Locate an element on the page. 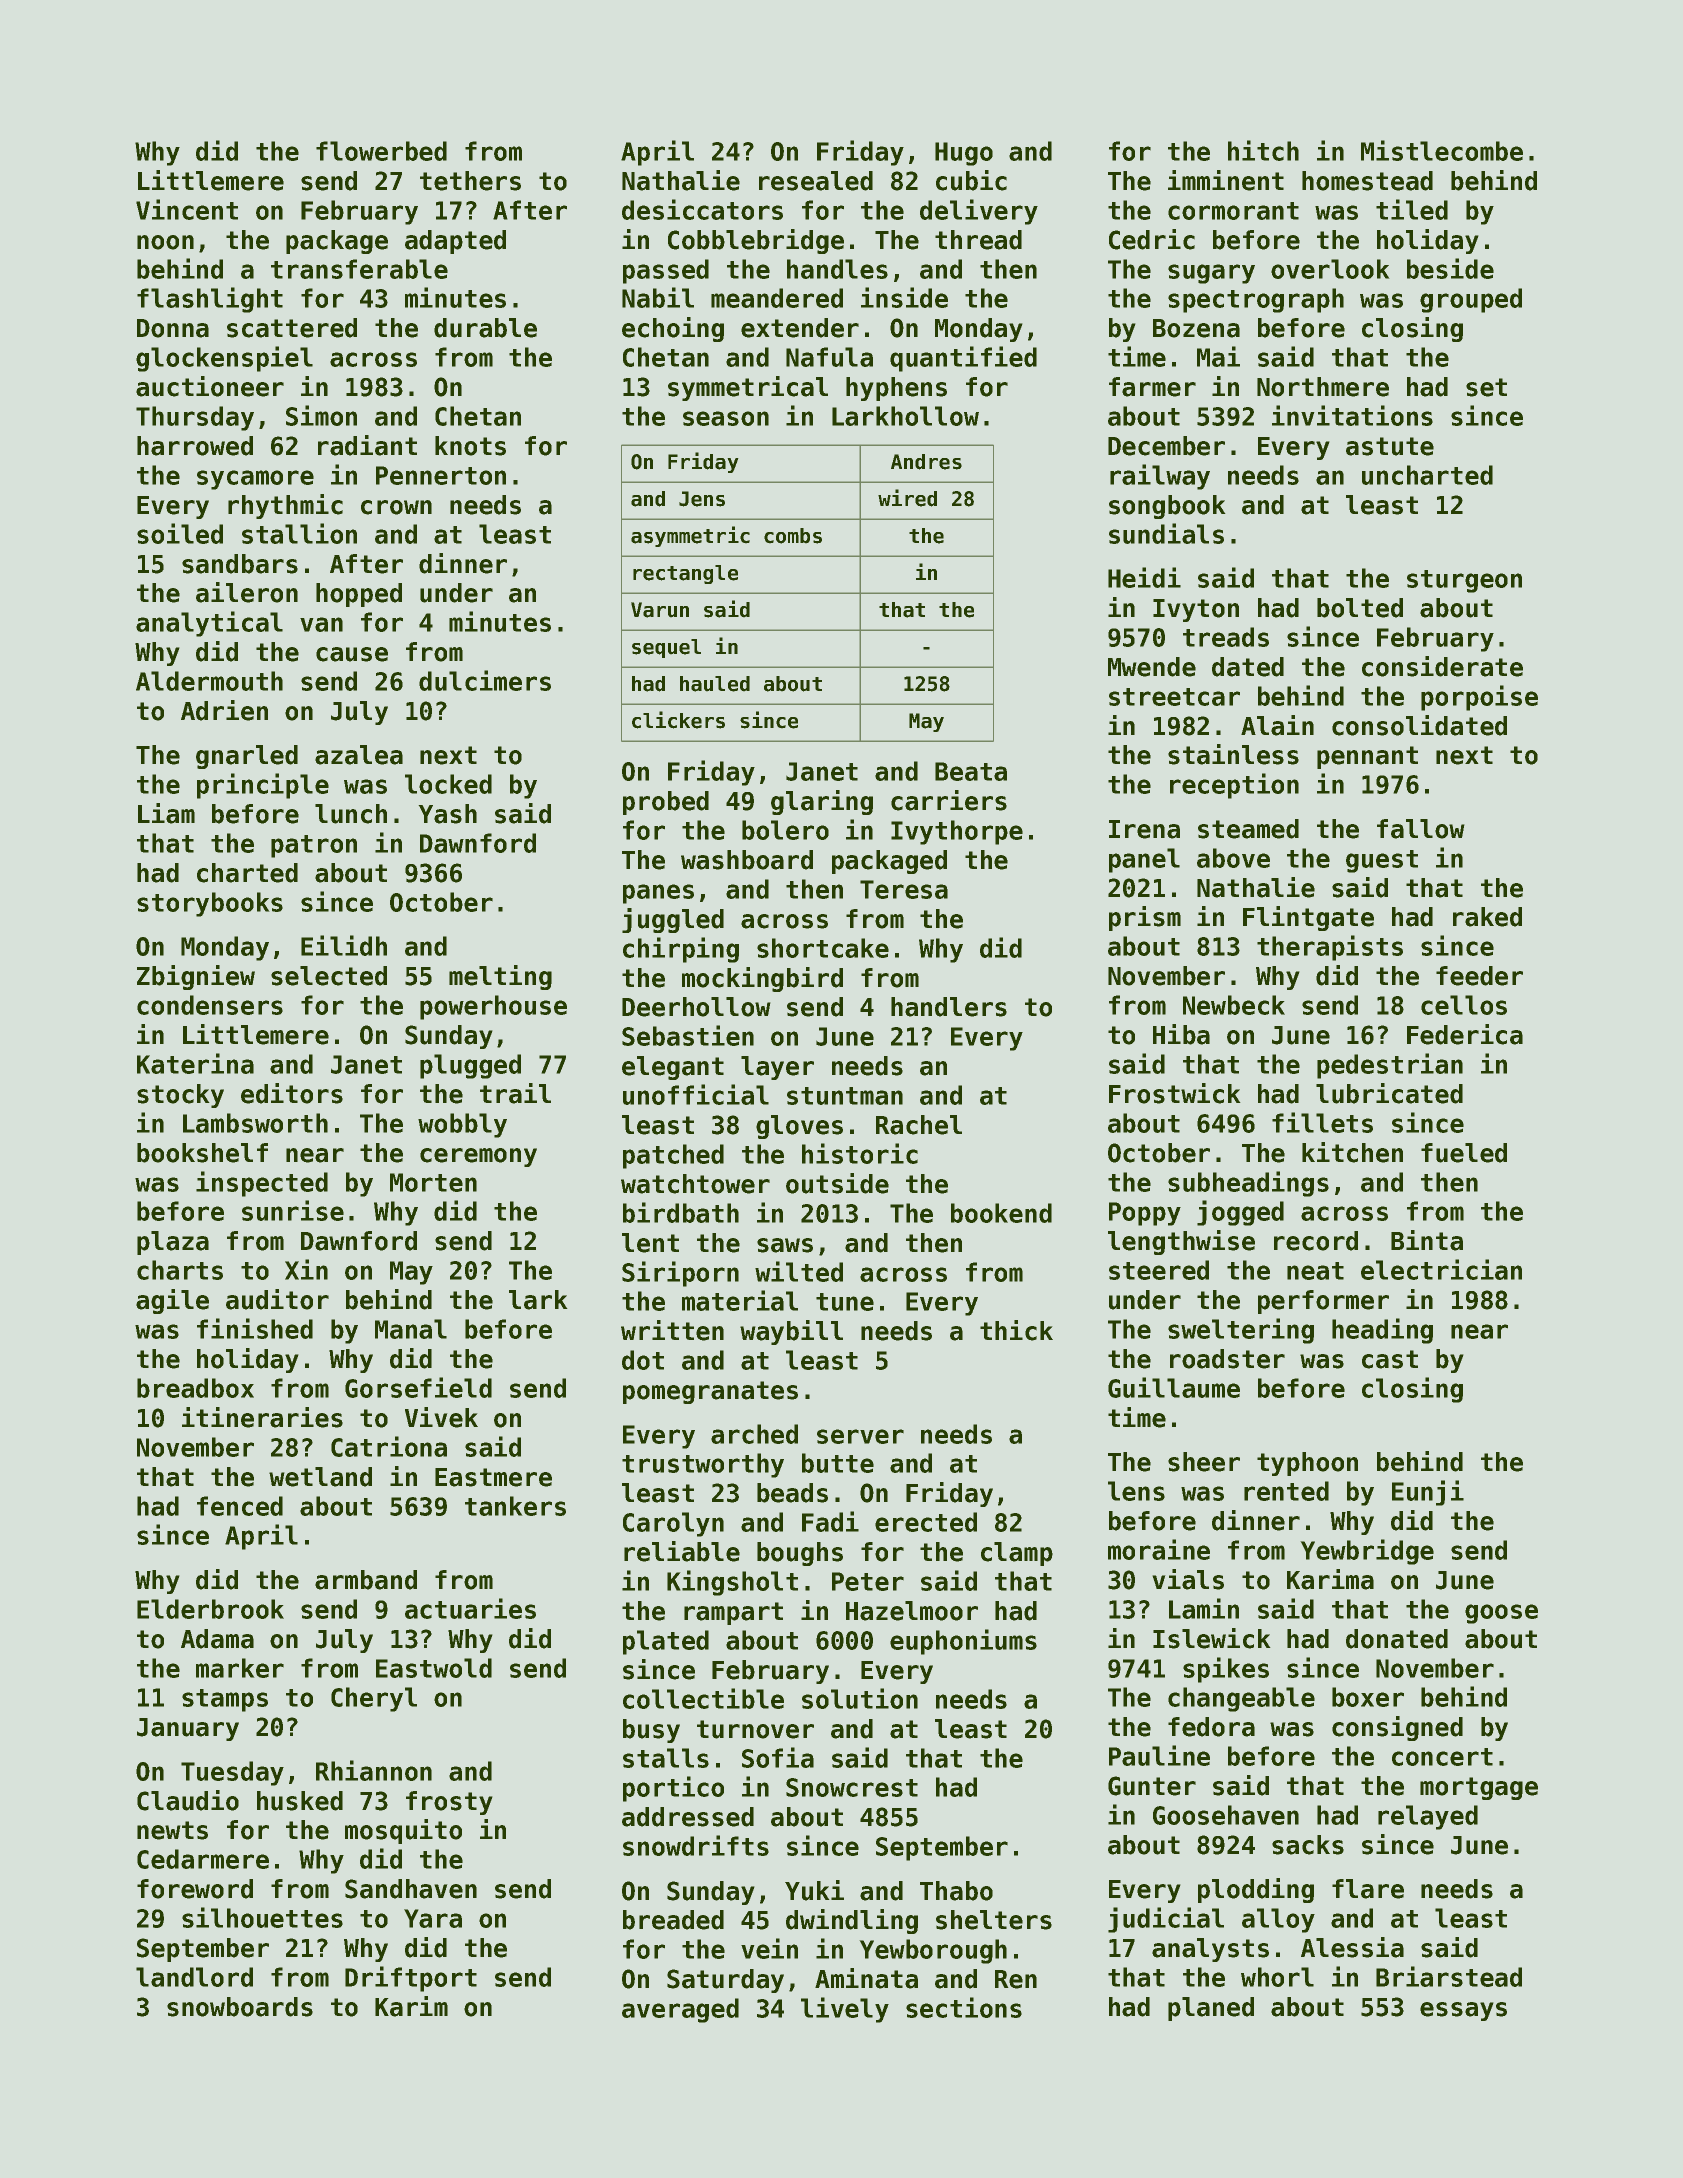 Image resolution: width=1683 pixels, height=2178 pixels. cast is located at coordinates (1390, 1359).
